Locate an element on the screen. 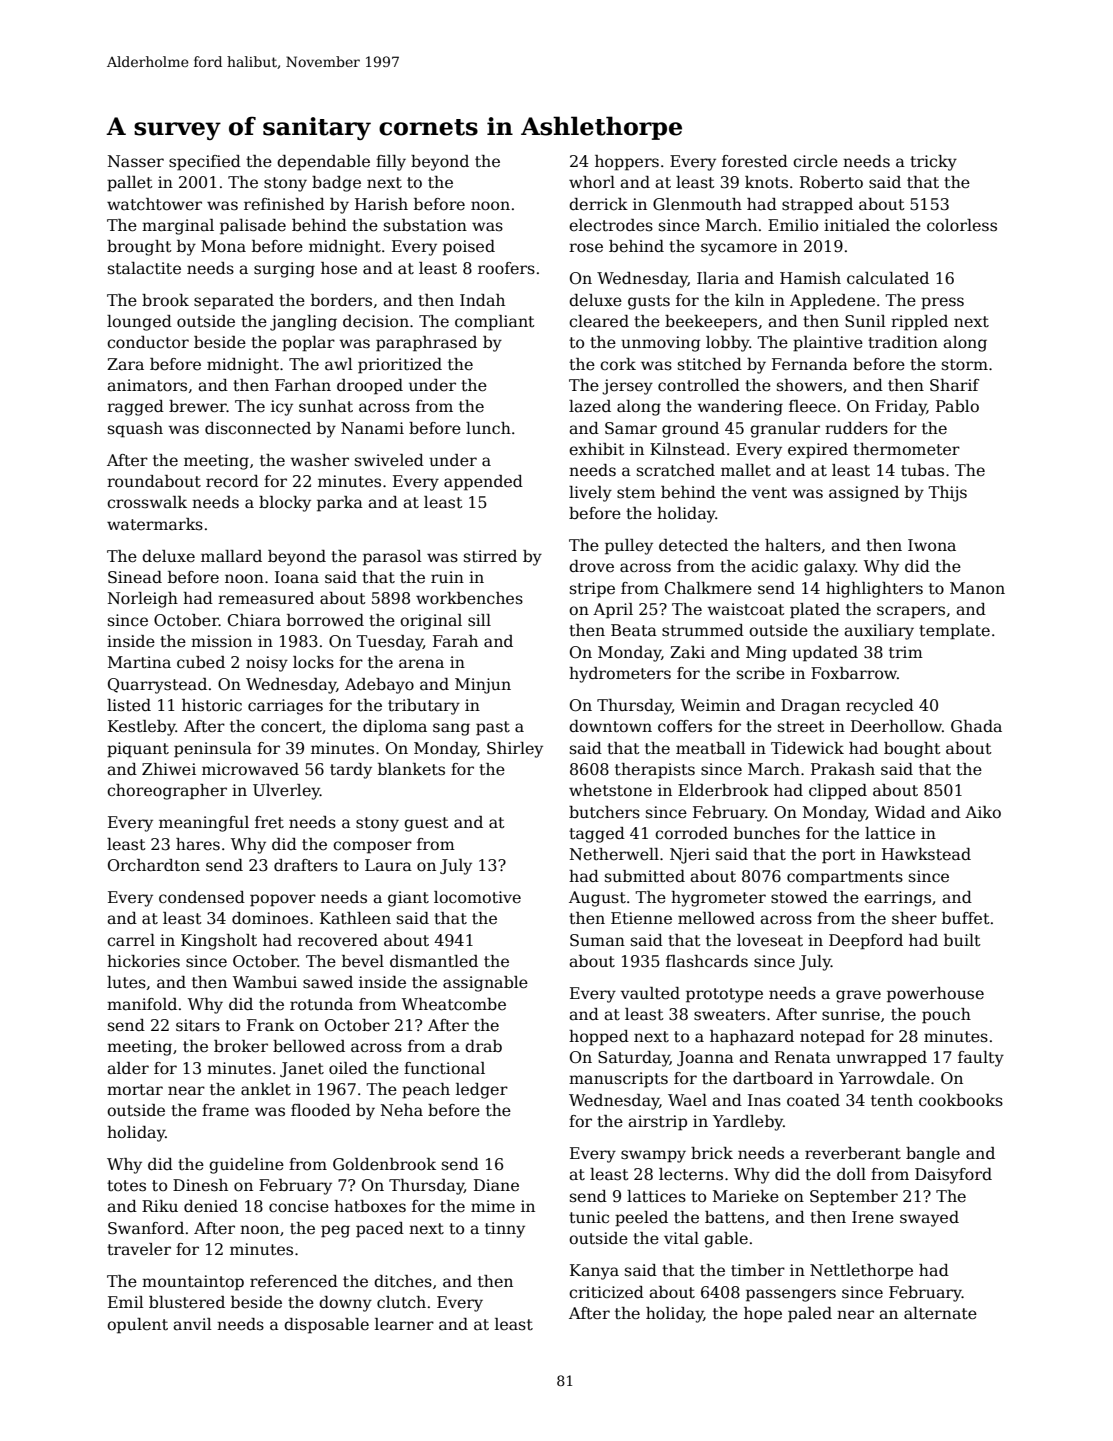 The height and width of the screenshot is (1441, 1113). lutes is located at coordinates (126, 982).
